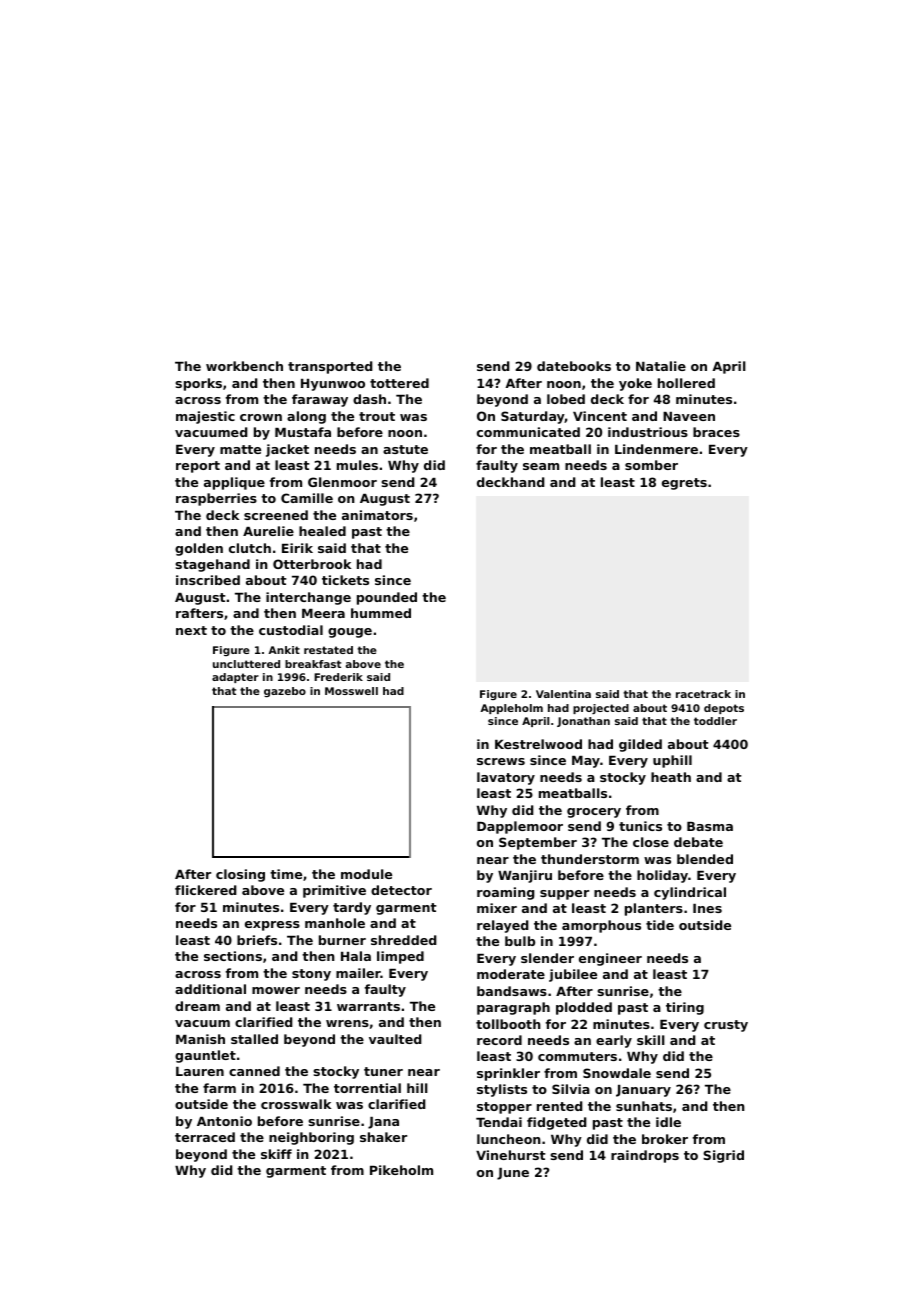 The width and height of the screenshot is (924, 1311). Describe the element at coordinates (513, 1174) in the screenshot. I see `June` at that location.
